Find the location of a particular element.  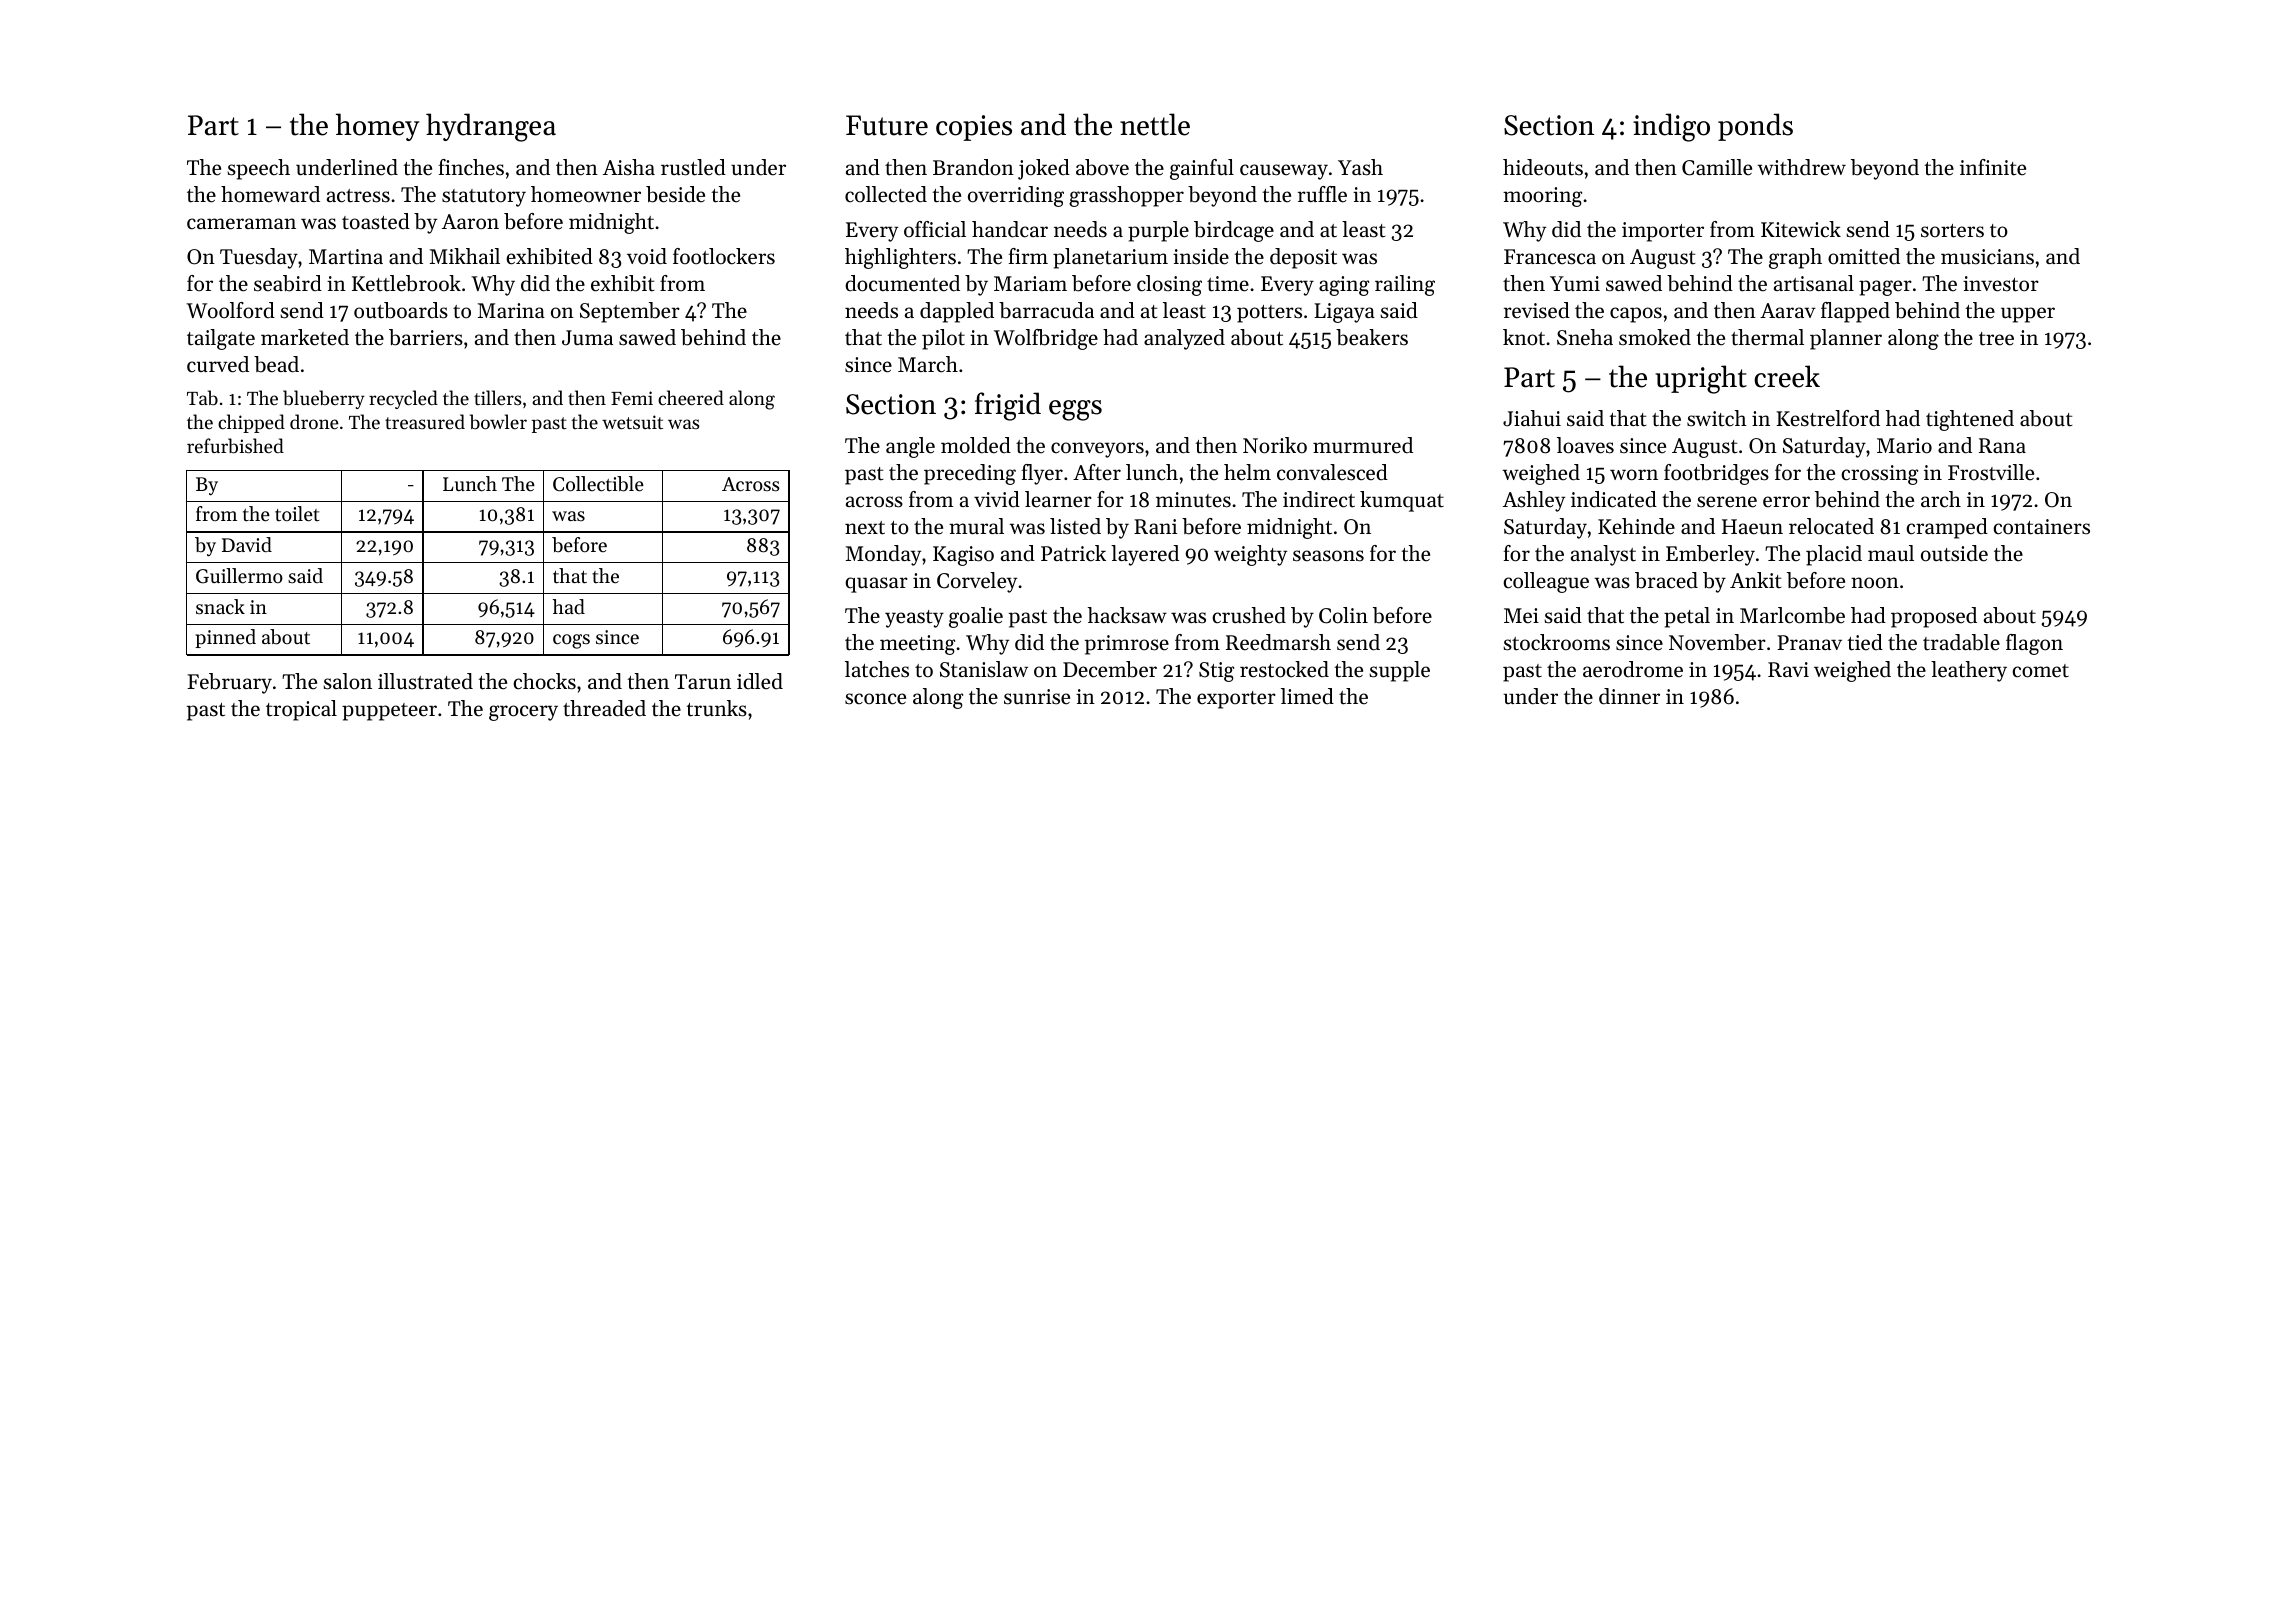

tropical is located at coordinates (301, 710).
